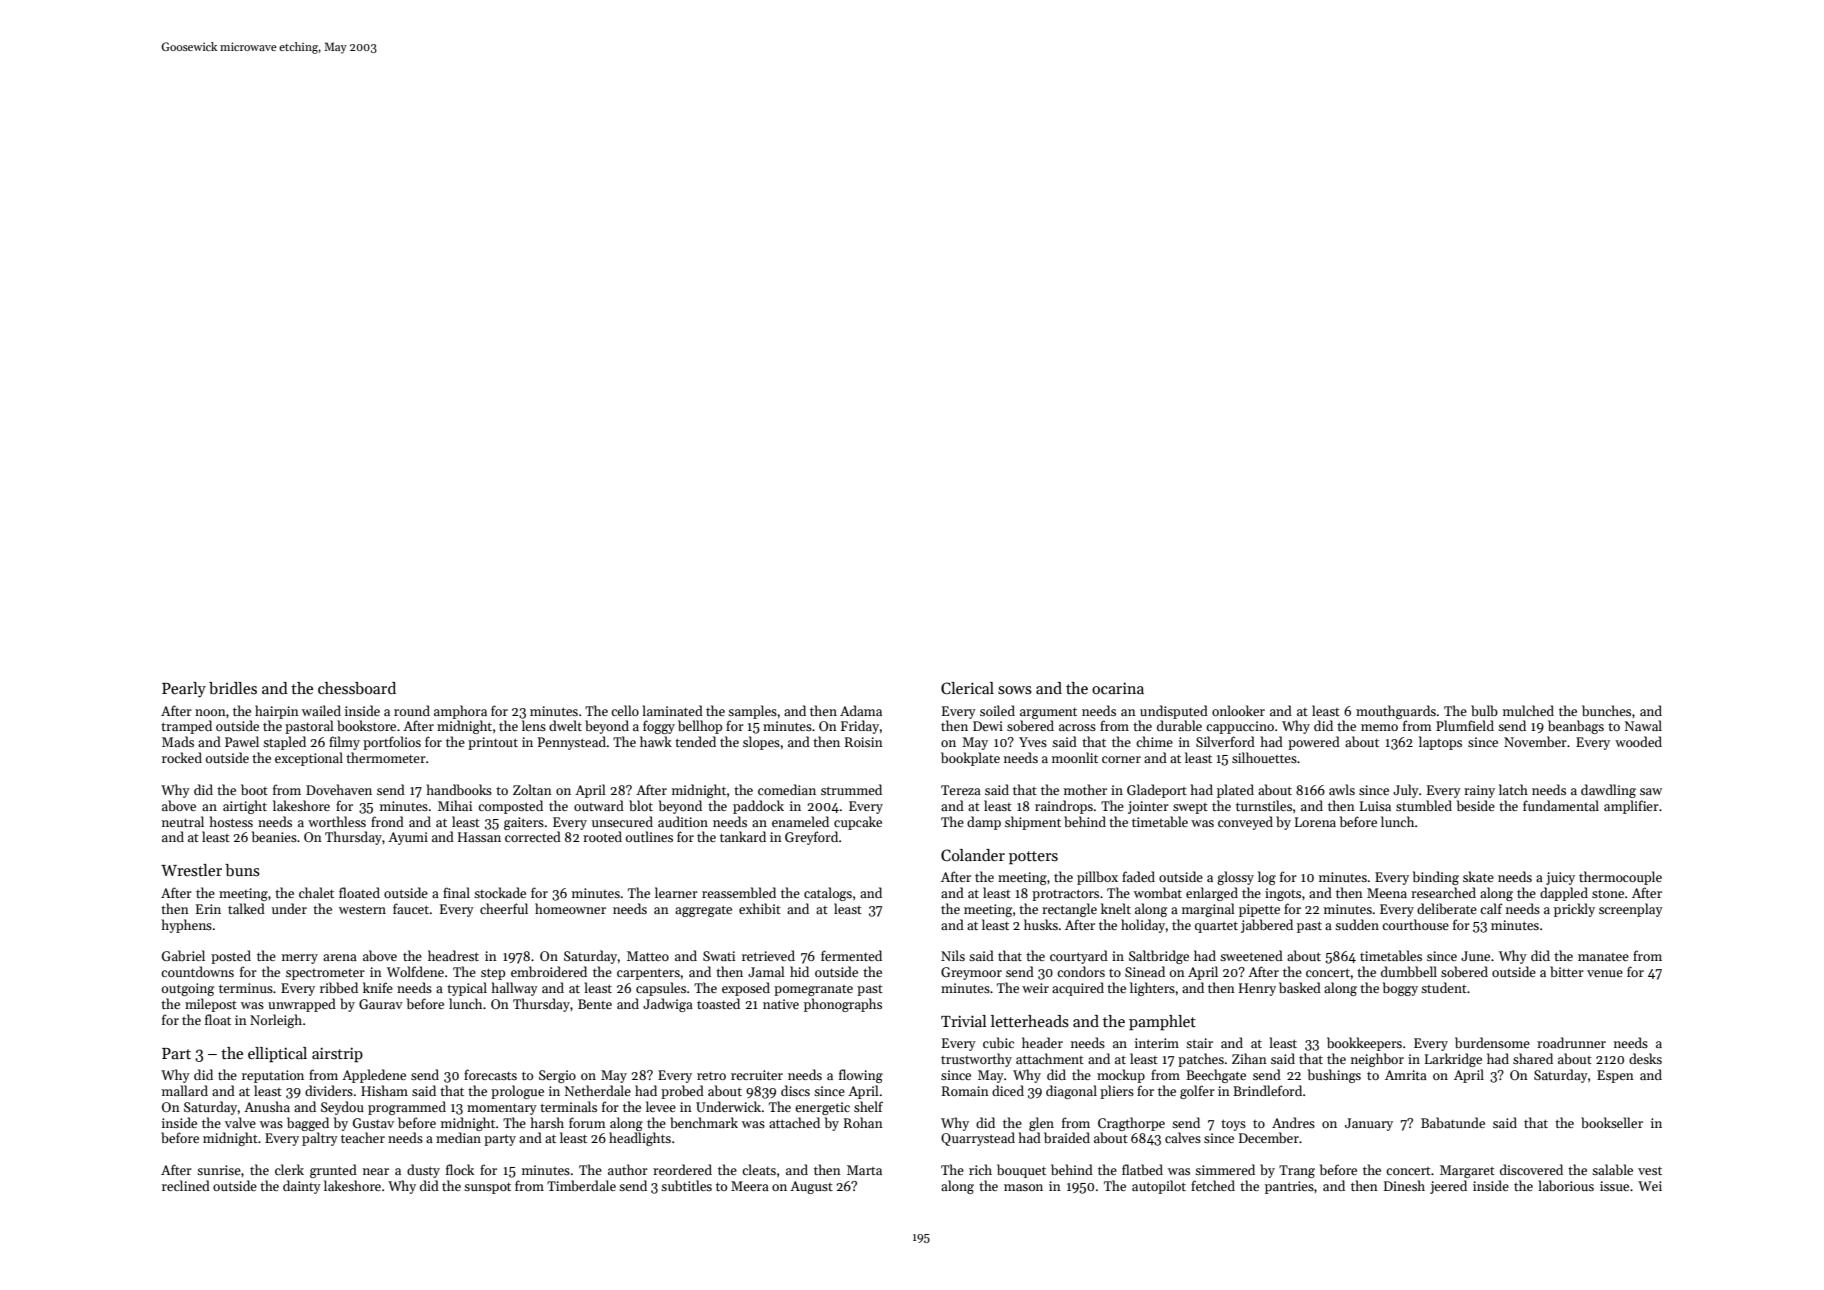 Image resolution: width=1824 pixels, height=1290 pixels. Describe the element at coordinates (357, 688) in the screenshot. I see `chessboard` at that location.
